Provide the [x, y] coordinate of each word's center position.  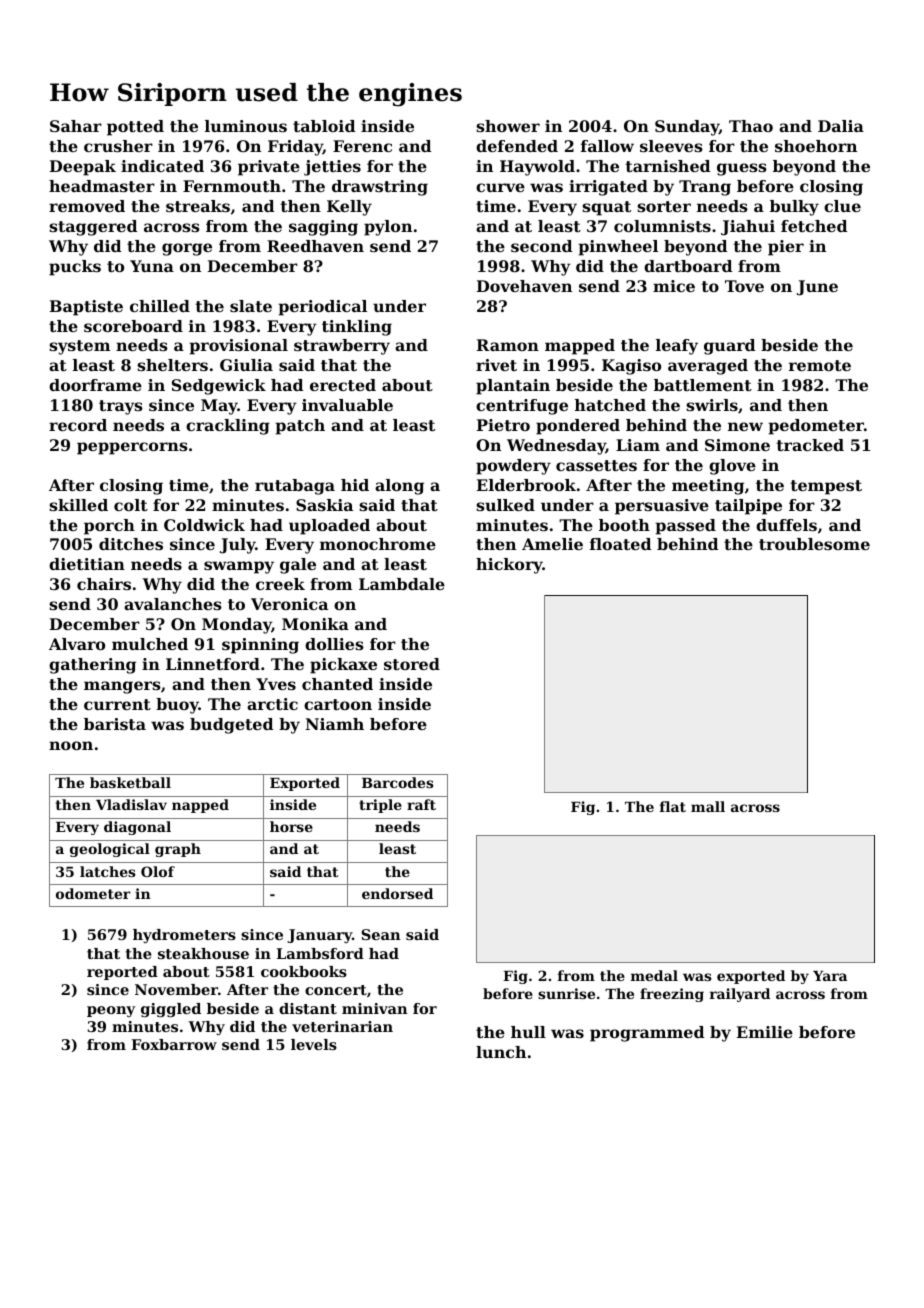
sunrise [566, 993]
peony [111, 1011]
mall [708, 806]
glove [732, 467]
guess [742, 169]
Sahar [76, 126]
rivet [496, 365]
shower [508, 126]
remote [820, 365]
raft [421, 804]
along [399, 487]
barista [115, 724]
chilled [160, 306]
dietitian [87, 564]
